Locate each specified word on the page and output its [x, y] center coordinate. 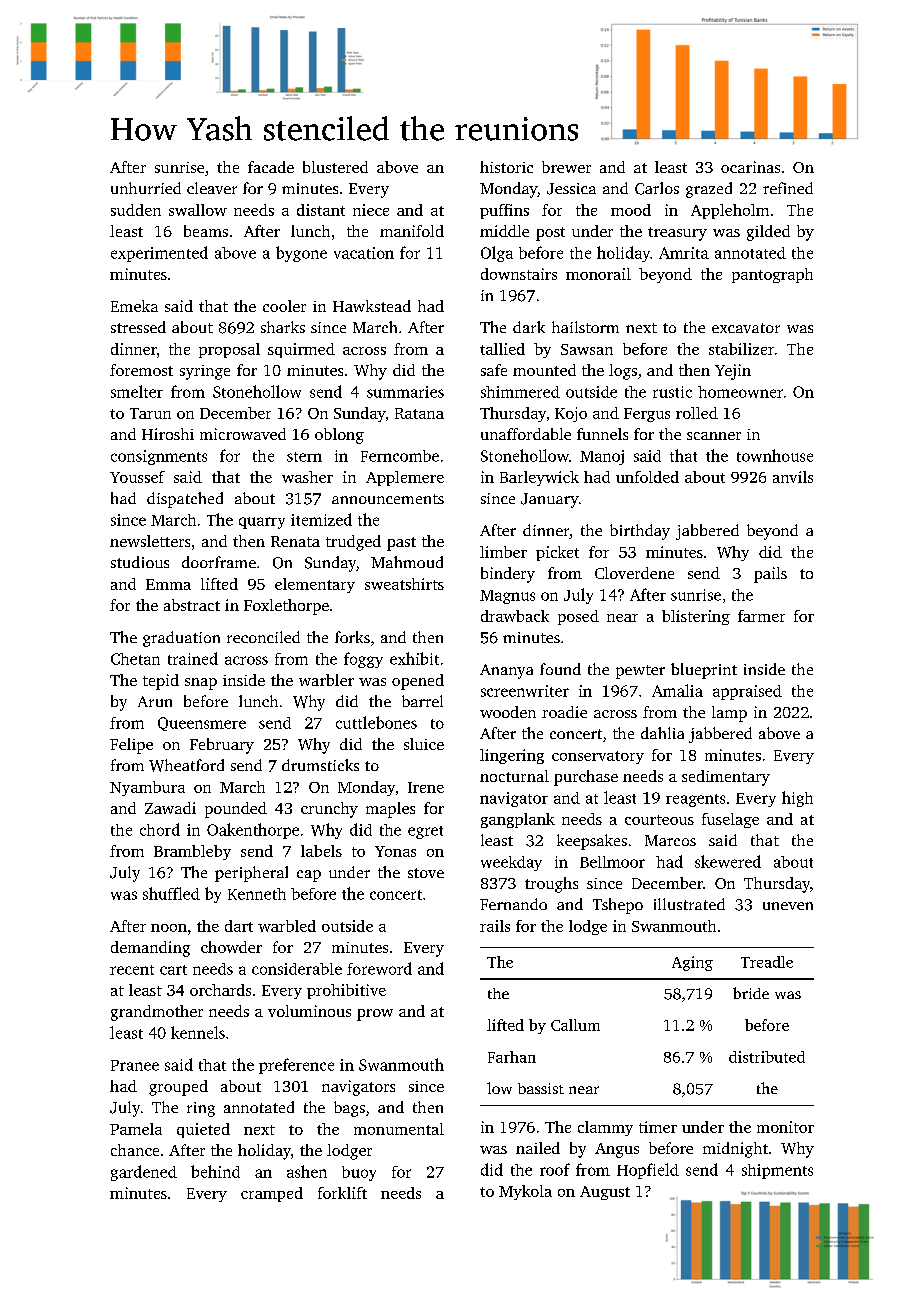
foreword [379, 968]
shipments [777, 1171]
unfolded [647, 477]
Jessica [571, 189]
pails [770, 575]
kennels [198, 1032]
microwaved [243, 434]
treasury [677, 234]
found [560, 669]
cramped [272, 1194]
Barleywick [539, 478]
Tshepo [618, 906]
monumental [399, 1129]
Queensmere [202, 724]
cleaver [212, 188]
